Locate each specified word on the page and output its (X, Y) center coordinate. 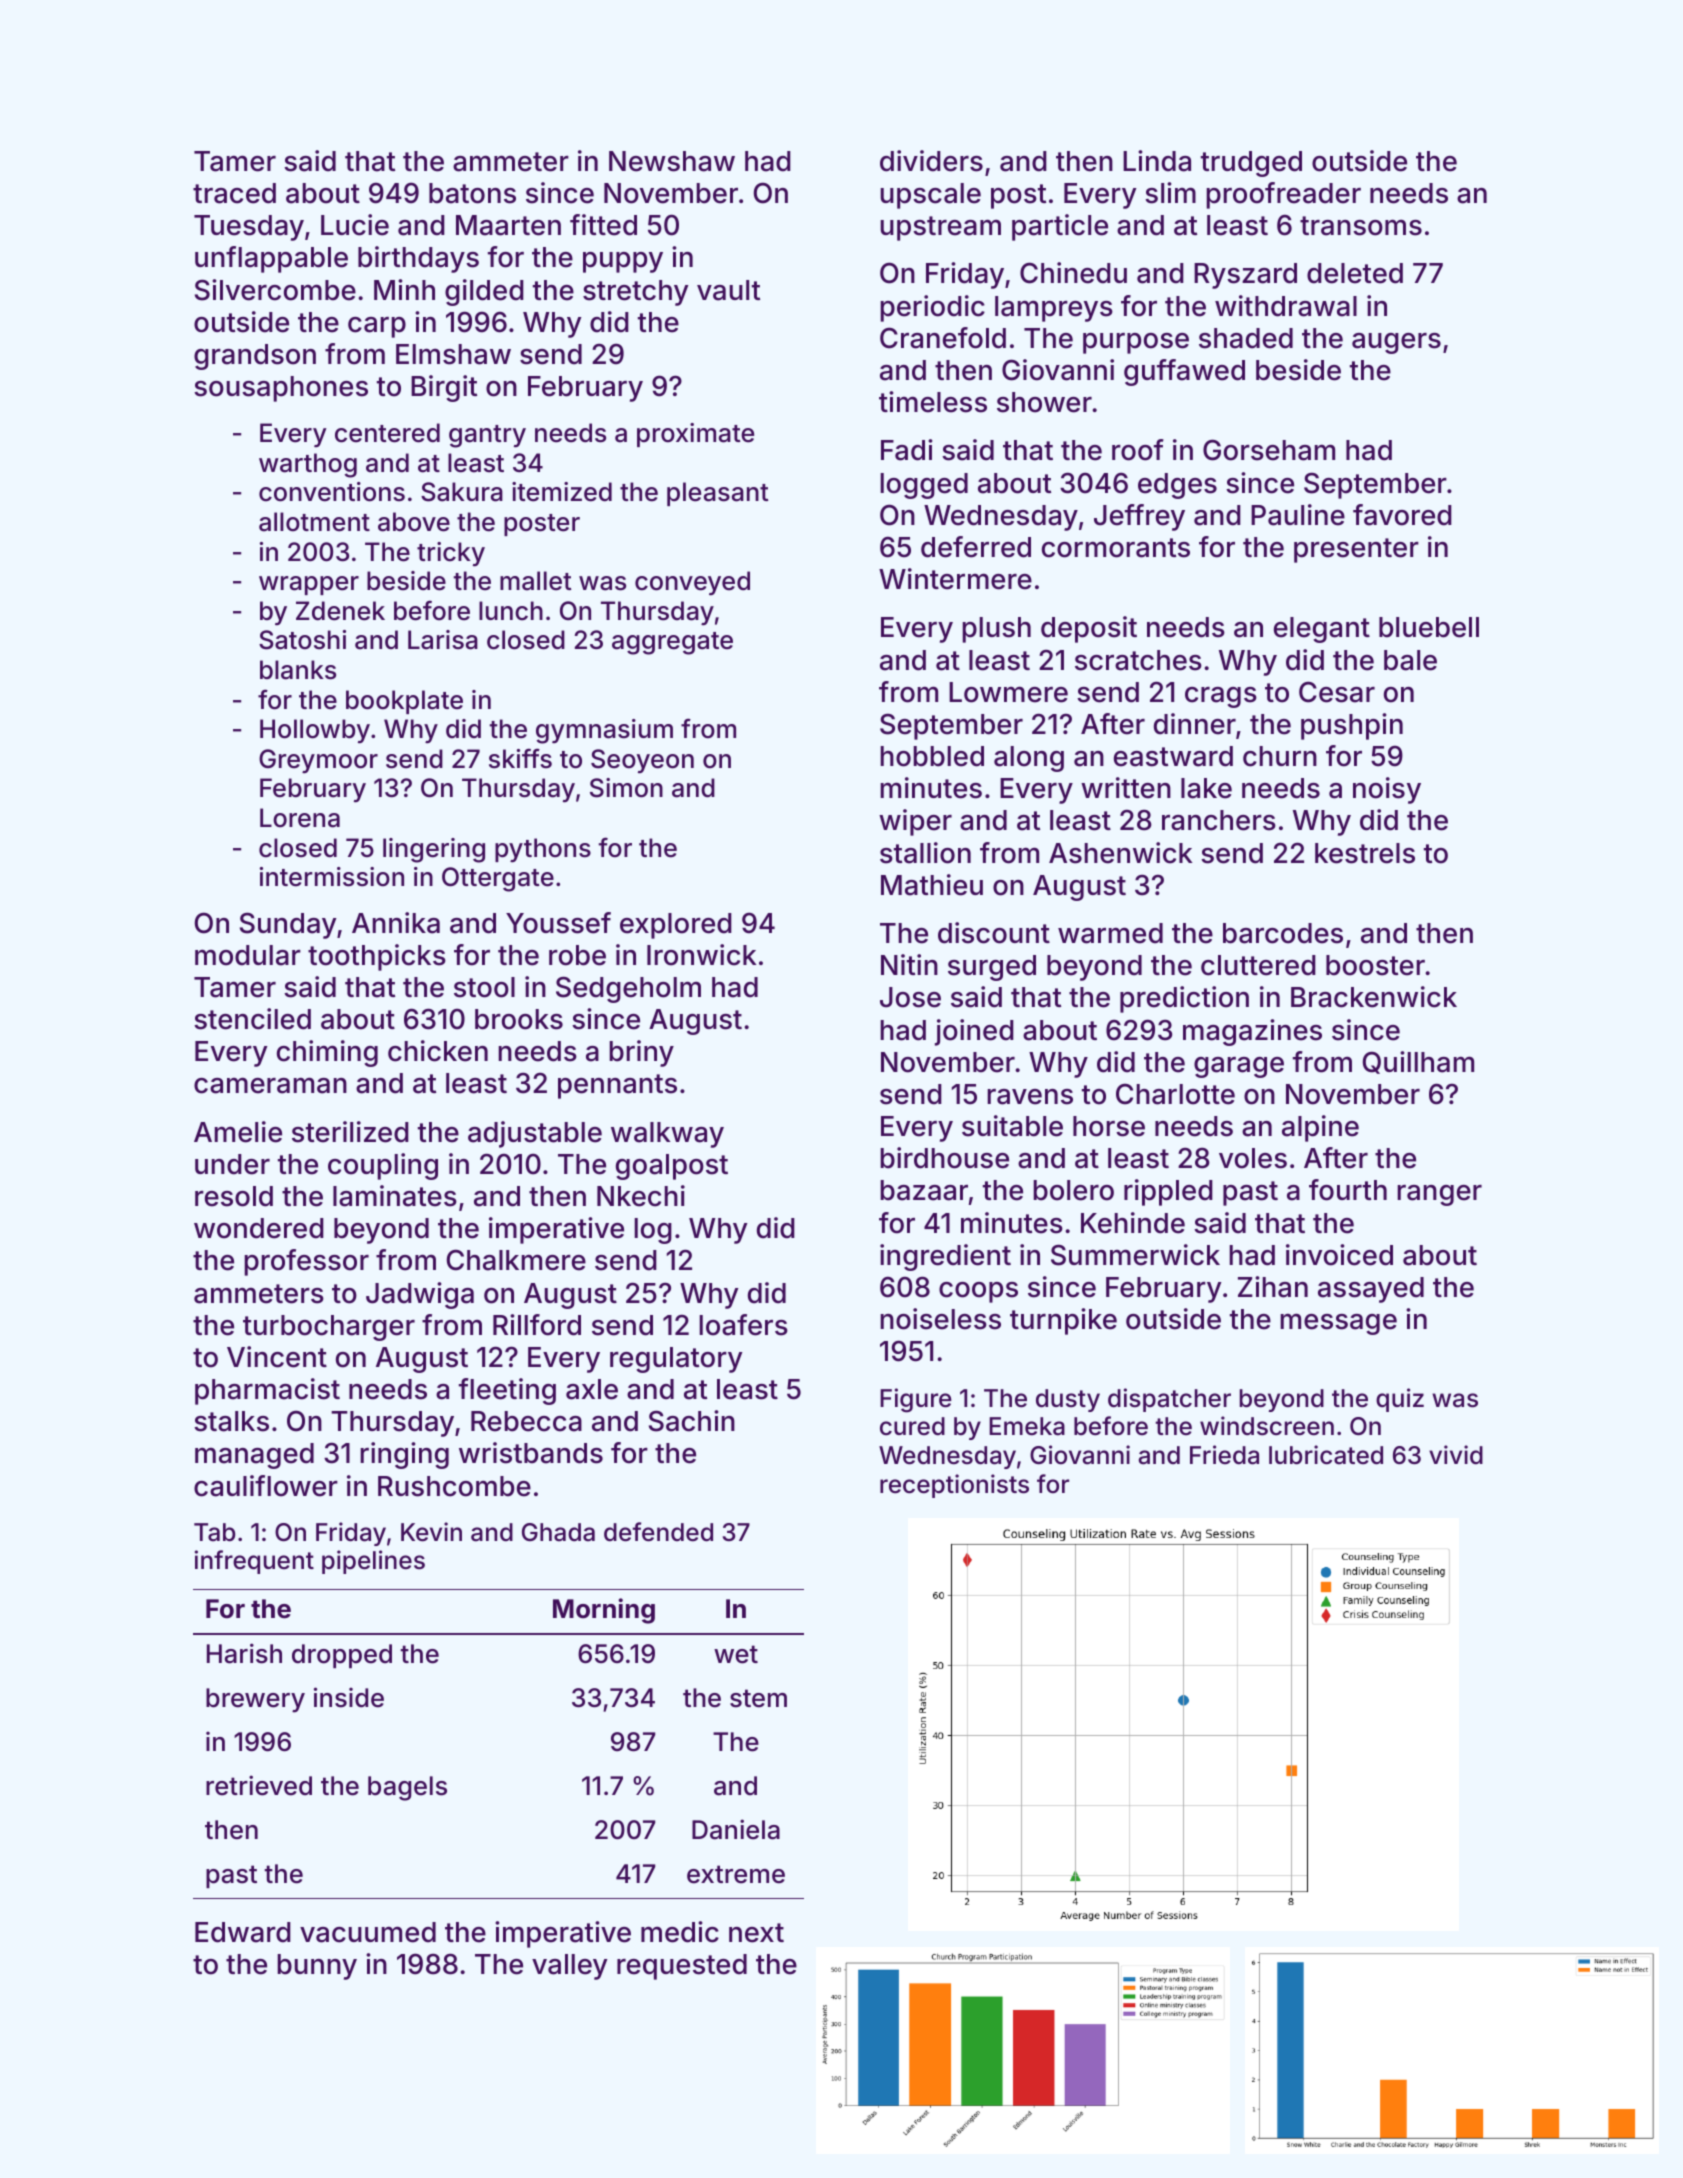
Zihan (1273, 1287)
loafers (743, 1325)
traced (234, 193)
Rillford (537, 1325)
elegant (1322, 630)
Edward (243, 1932)
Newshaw (672, 161)
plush (996, 630)
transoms (1361, 226)
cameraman (270, 1085)
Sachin (692, 1421)
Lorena (300, 818)
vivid (1456, 1455)
